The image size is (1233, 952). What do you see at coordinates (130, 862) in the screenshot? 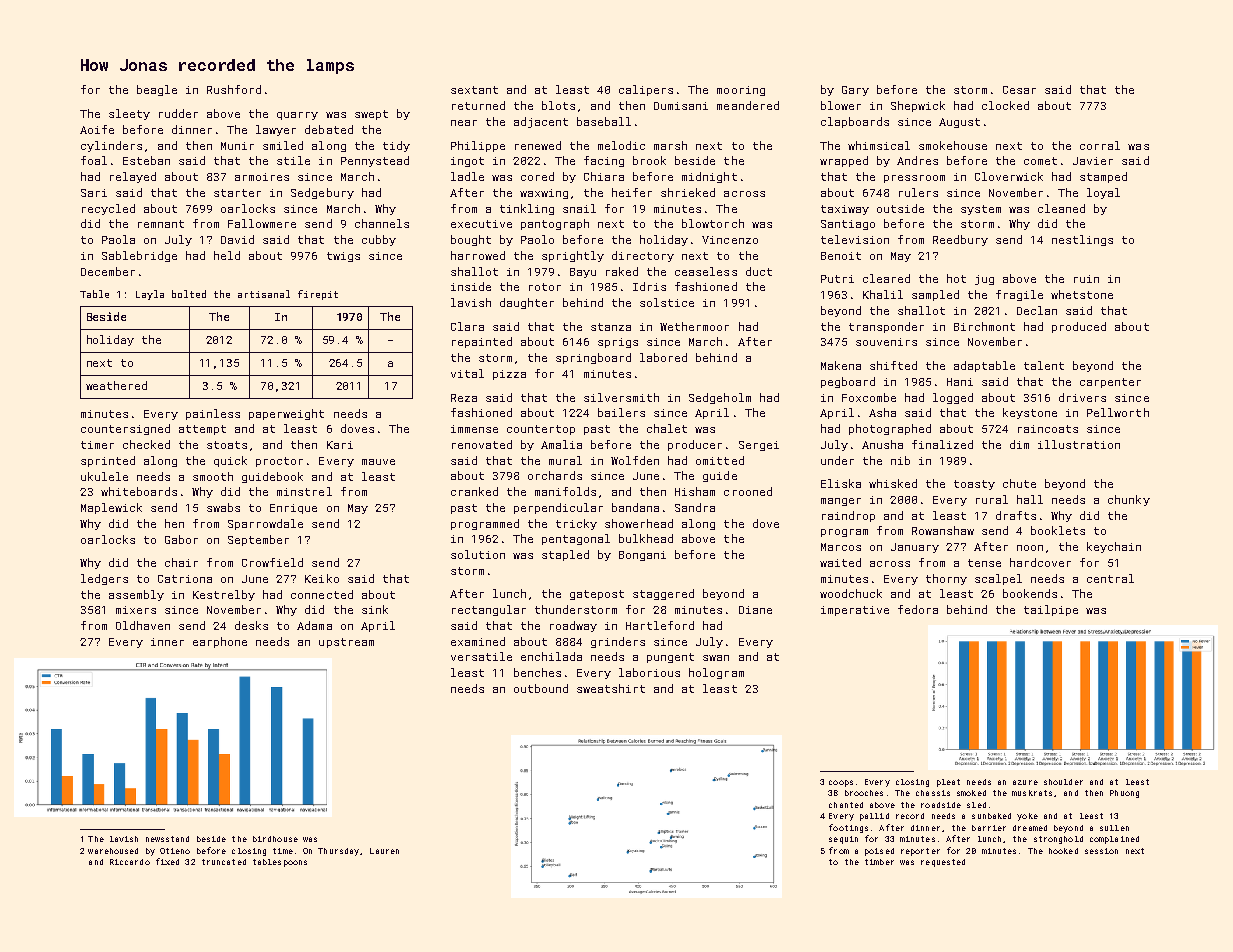
I see `Riccardo` at bounding box center [130, 862].
